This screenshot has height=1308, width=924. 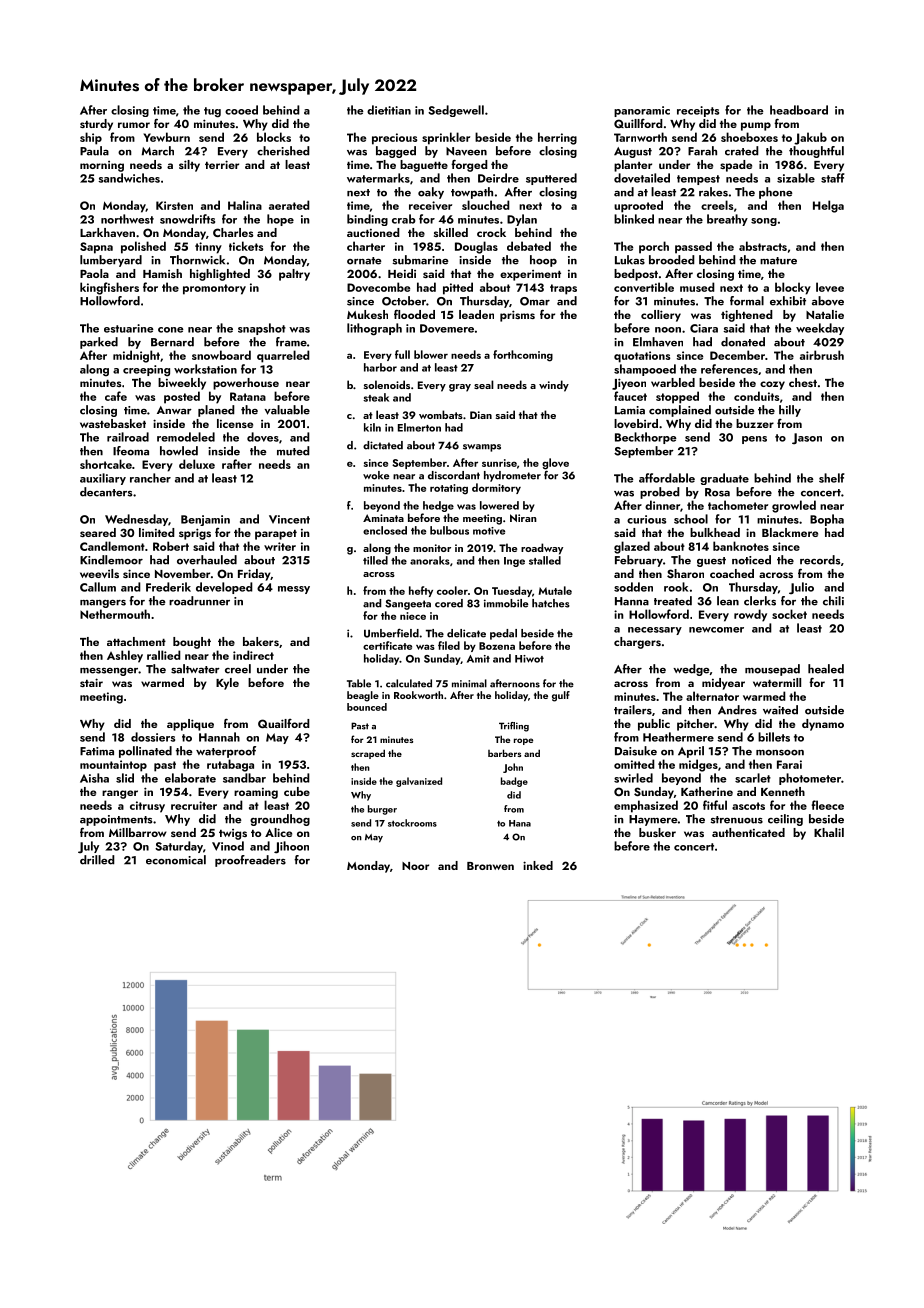 What do you see at coordinates (111, 261) in the screenshot?
I see `lumberyard` at bounding box center [111, 261].
